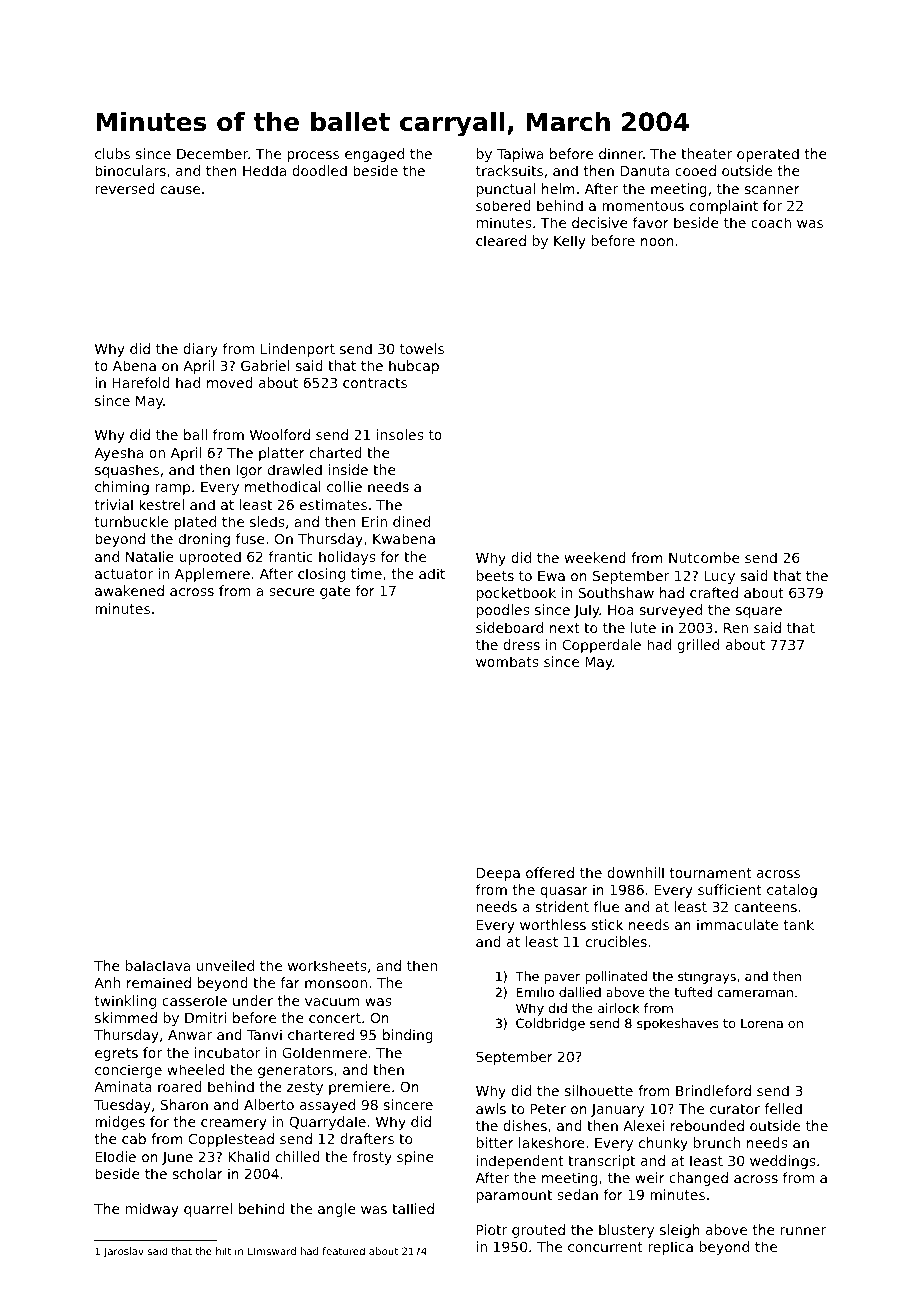 This screenshot has width=924, height=1308. What do you see at coordinates (125, 188) in the screenshot?
I see `reversed` at bounding box center [125, 188].
